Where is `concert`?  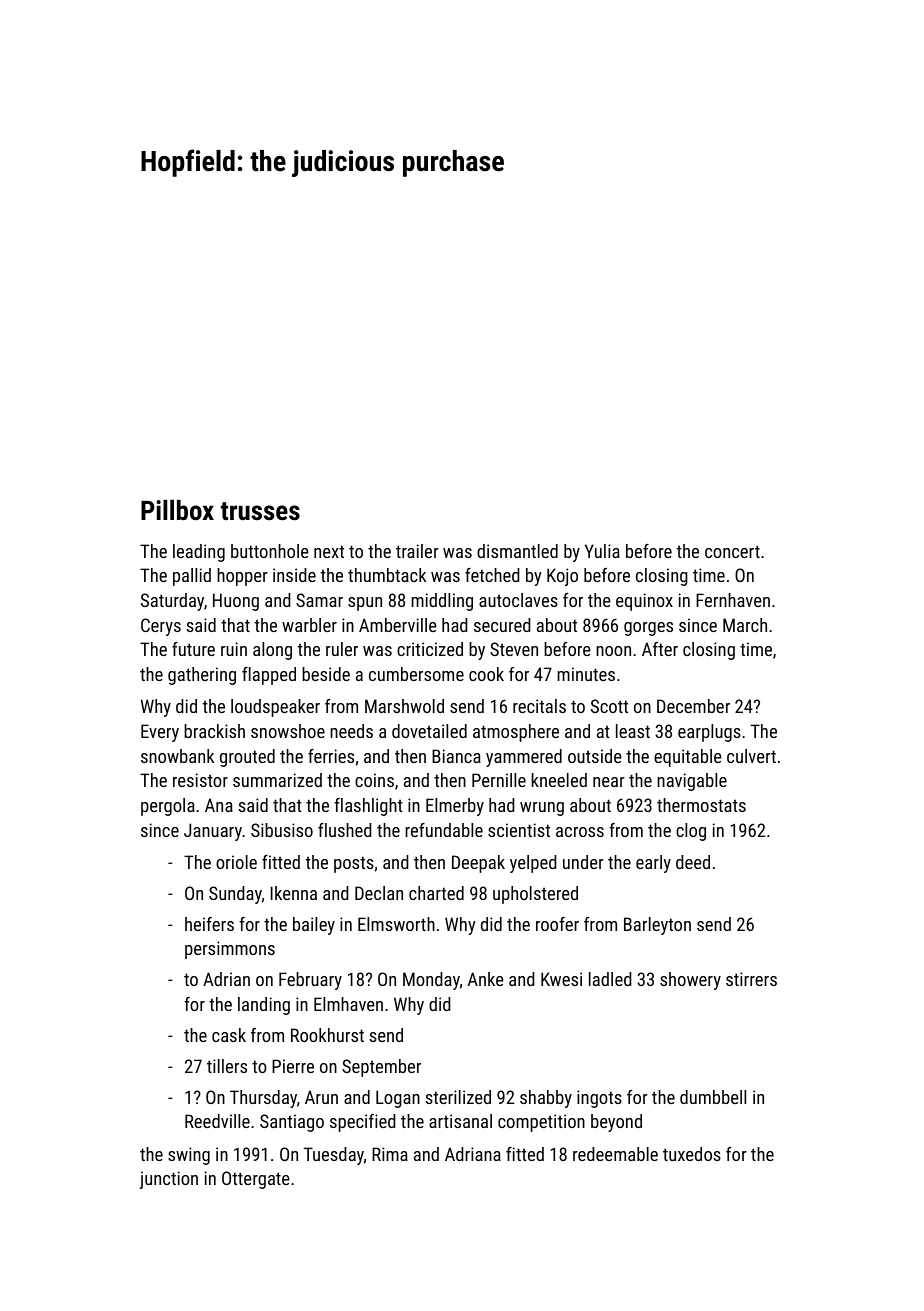
concert is located at coordinates (732, 551).
